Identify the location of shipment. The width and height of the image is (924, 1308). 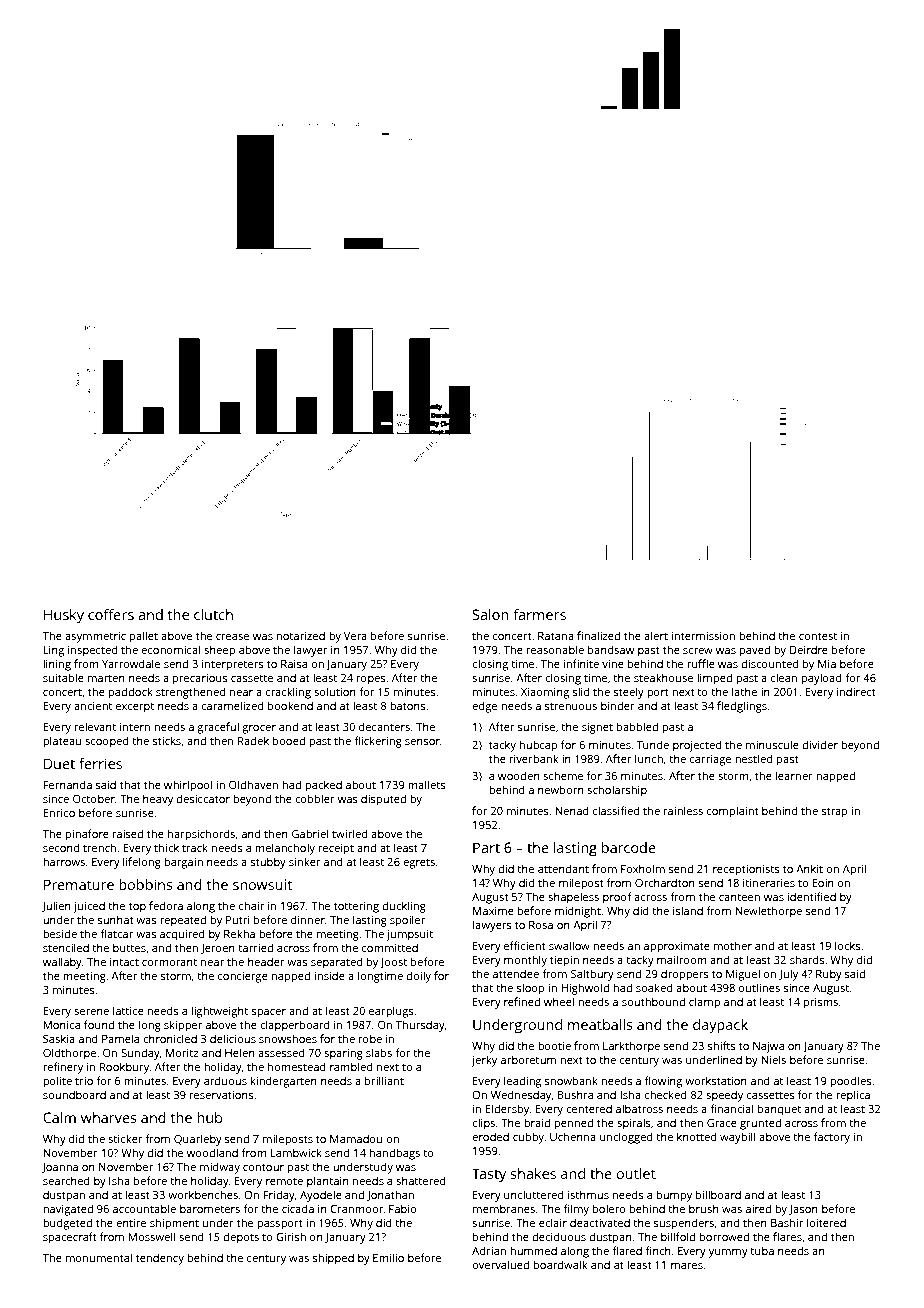
(174, 1224).
